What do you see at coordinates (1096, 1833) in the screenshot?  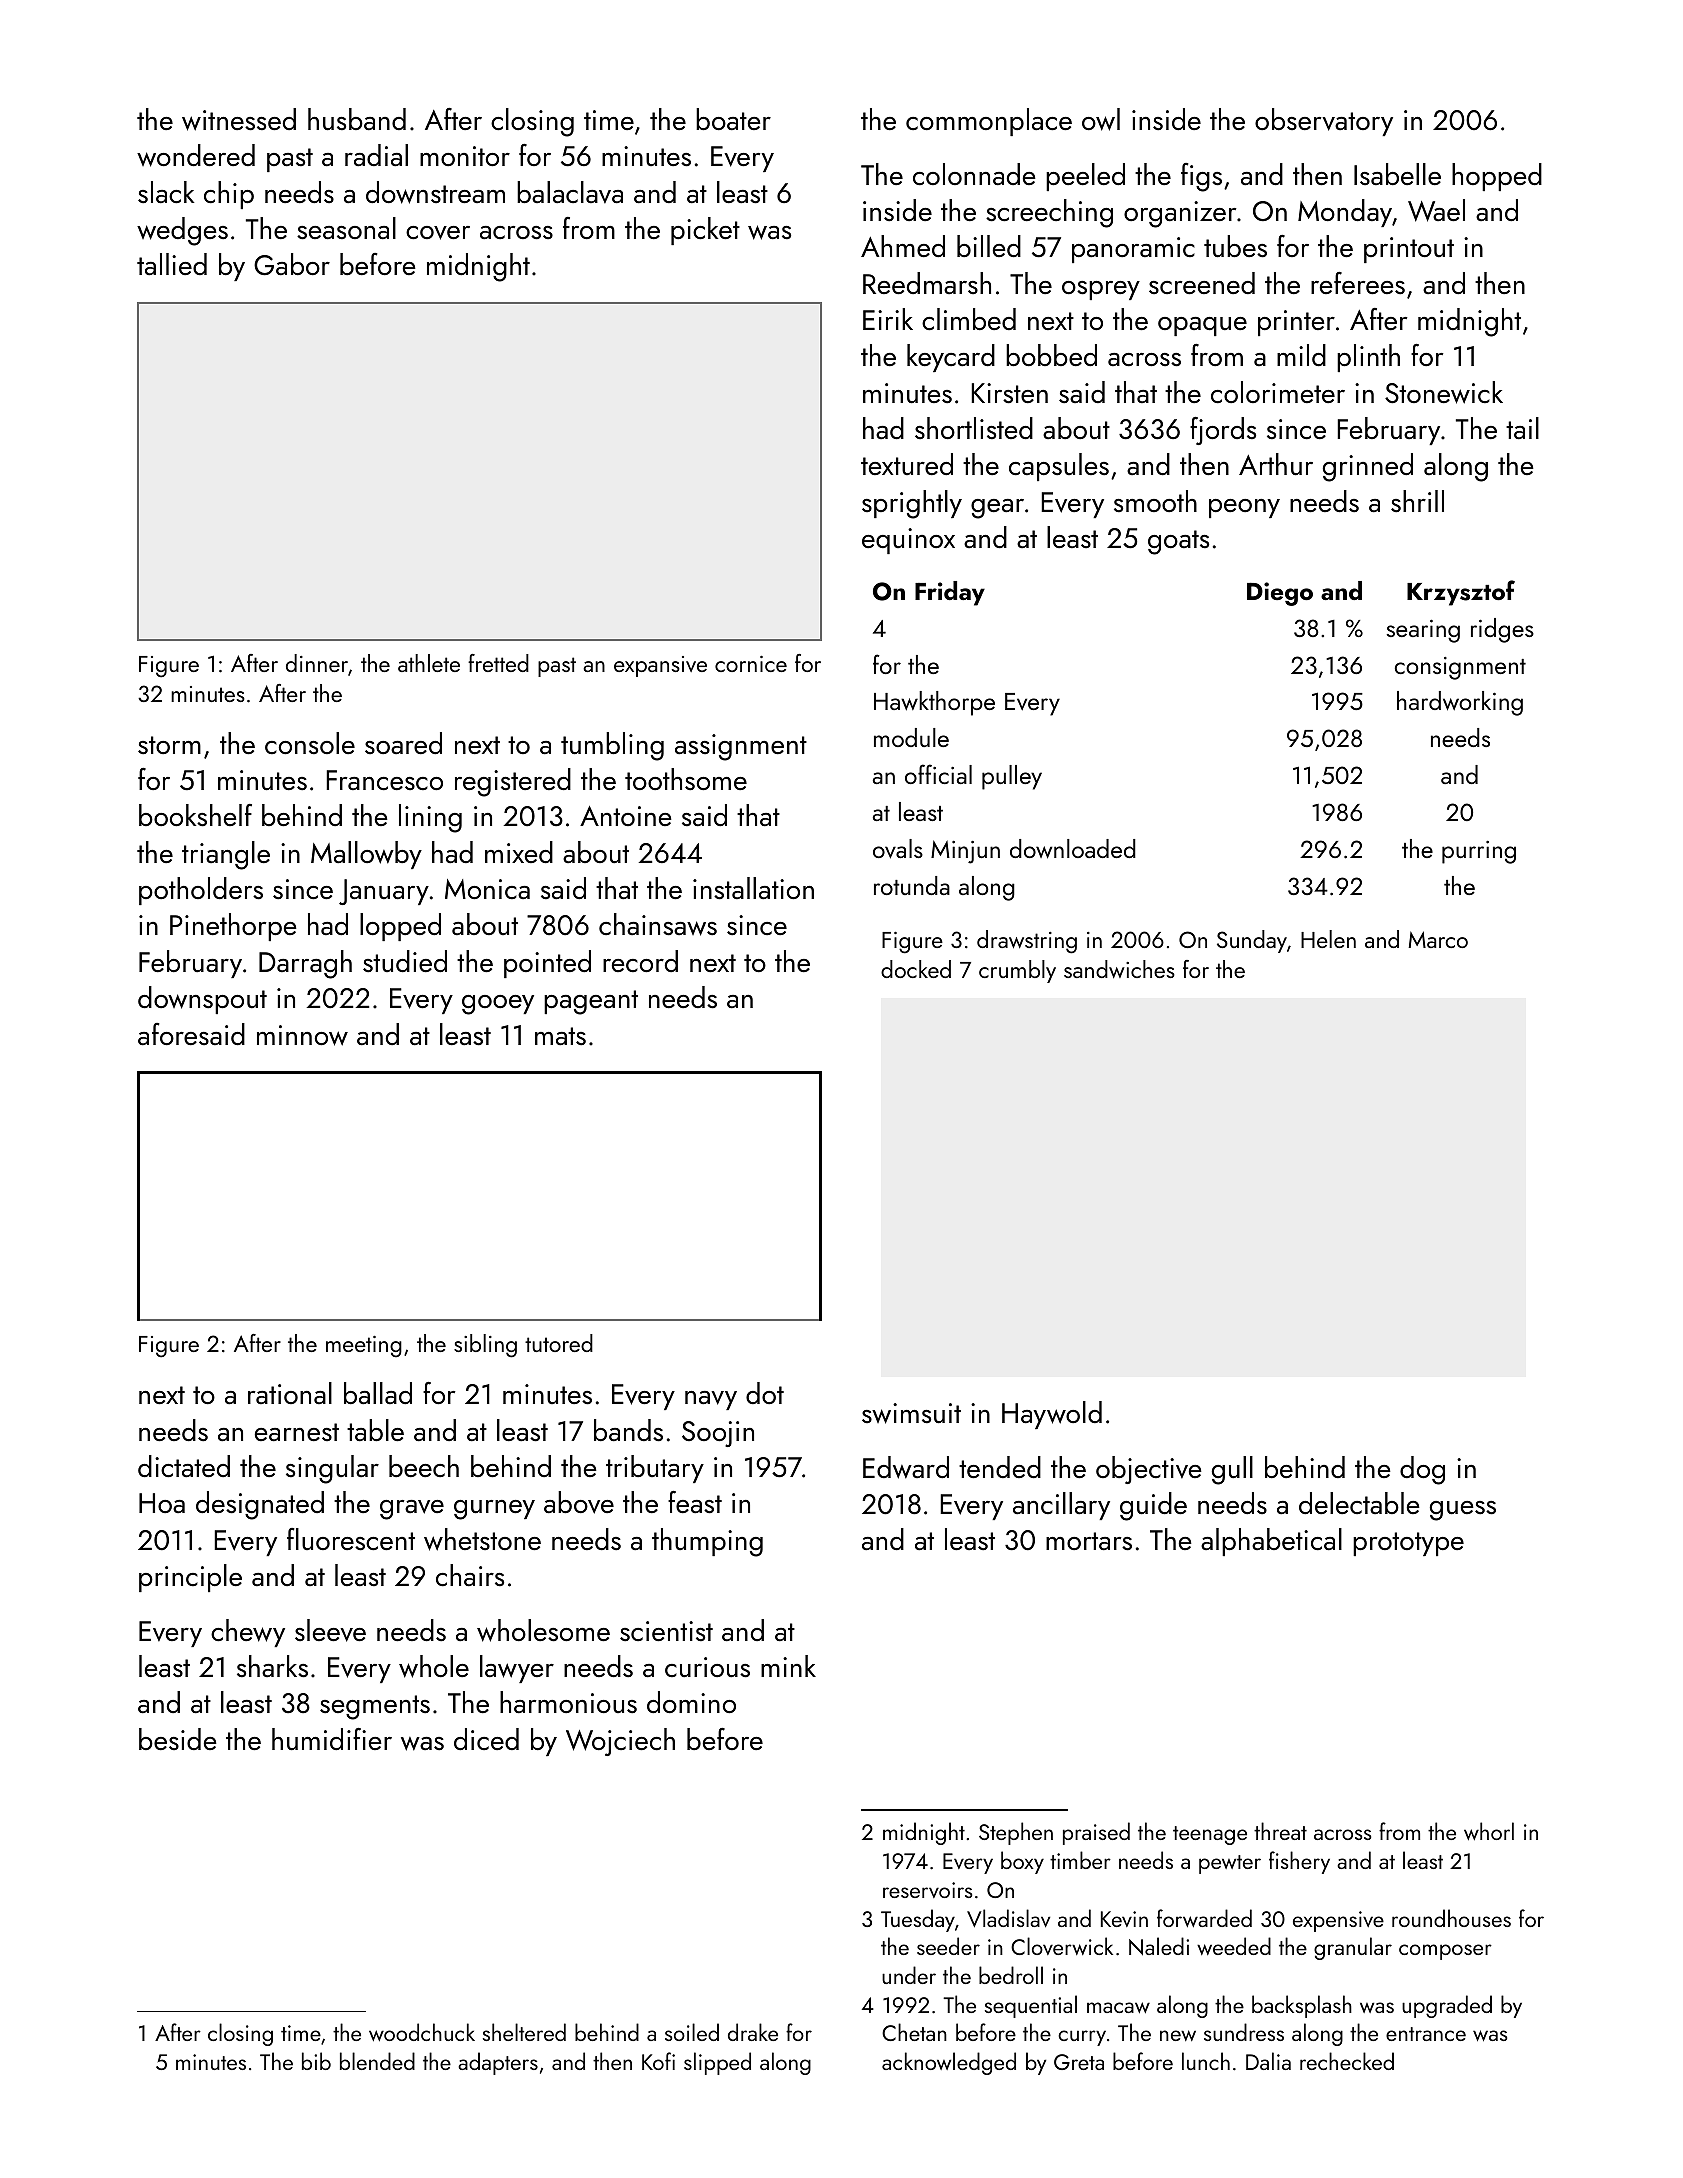 I see `praised` at bounding box center [1096, 1833].
